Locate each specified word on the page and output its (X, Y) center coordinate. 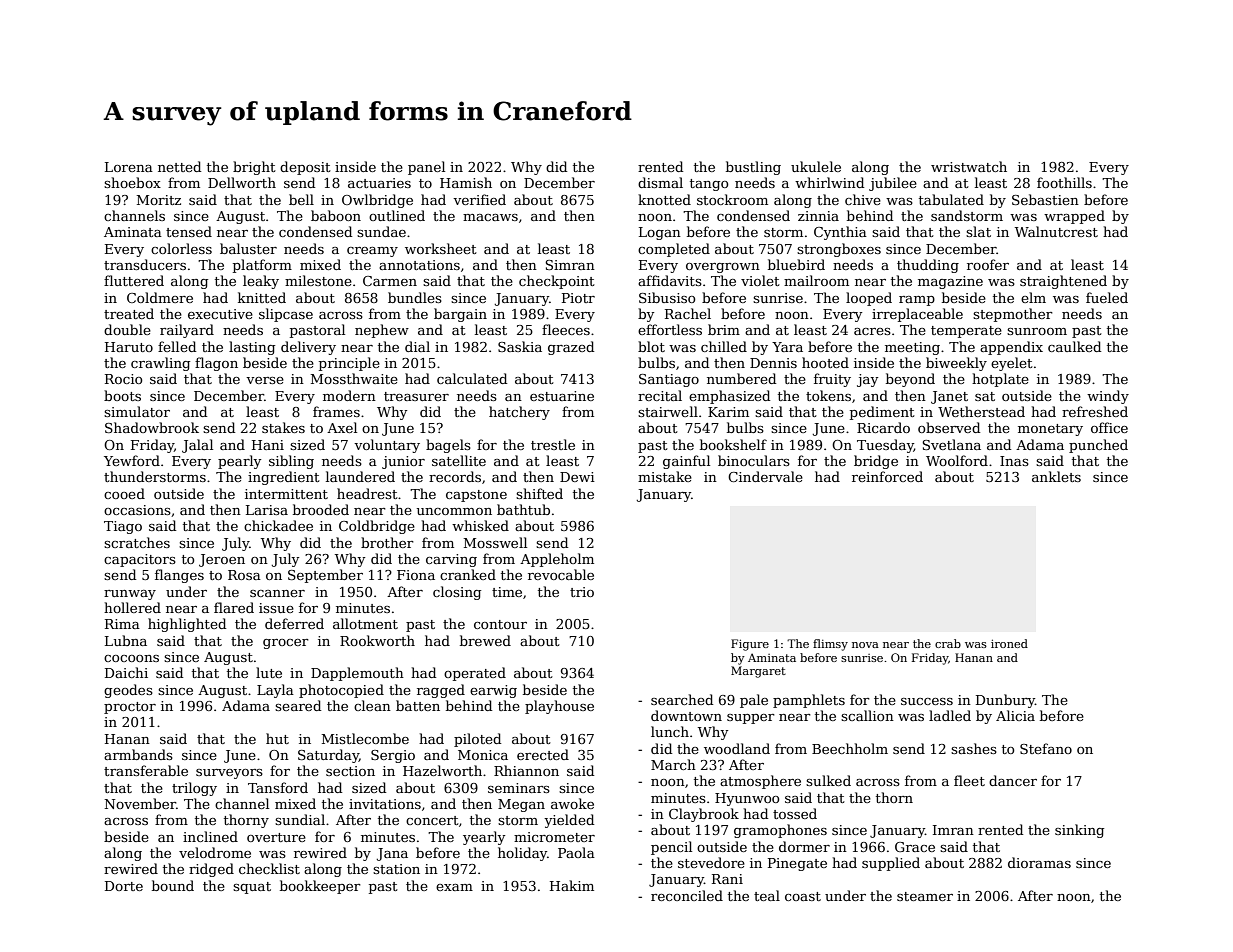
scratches (137, 542)
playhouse (559, 707)
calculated (472, 378)
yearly (484, 838)
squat (252, 888)
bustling (753, 168)
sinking (1079, 831)
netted (179, 166)
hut (277, 738)
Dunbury (1005, 701)
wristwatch (969, 166)
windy (1108, 397)
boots (122, 395)
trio (582, 592)
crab (948, 643)
